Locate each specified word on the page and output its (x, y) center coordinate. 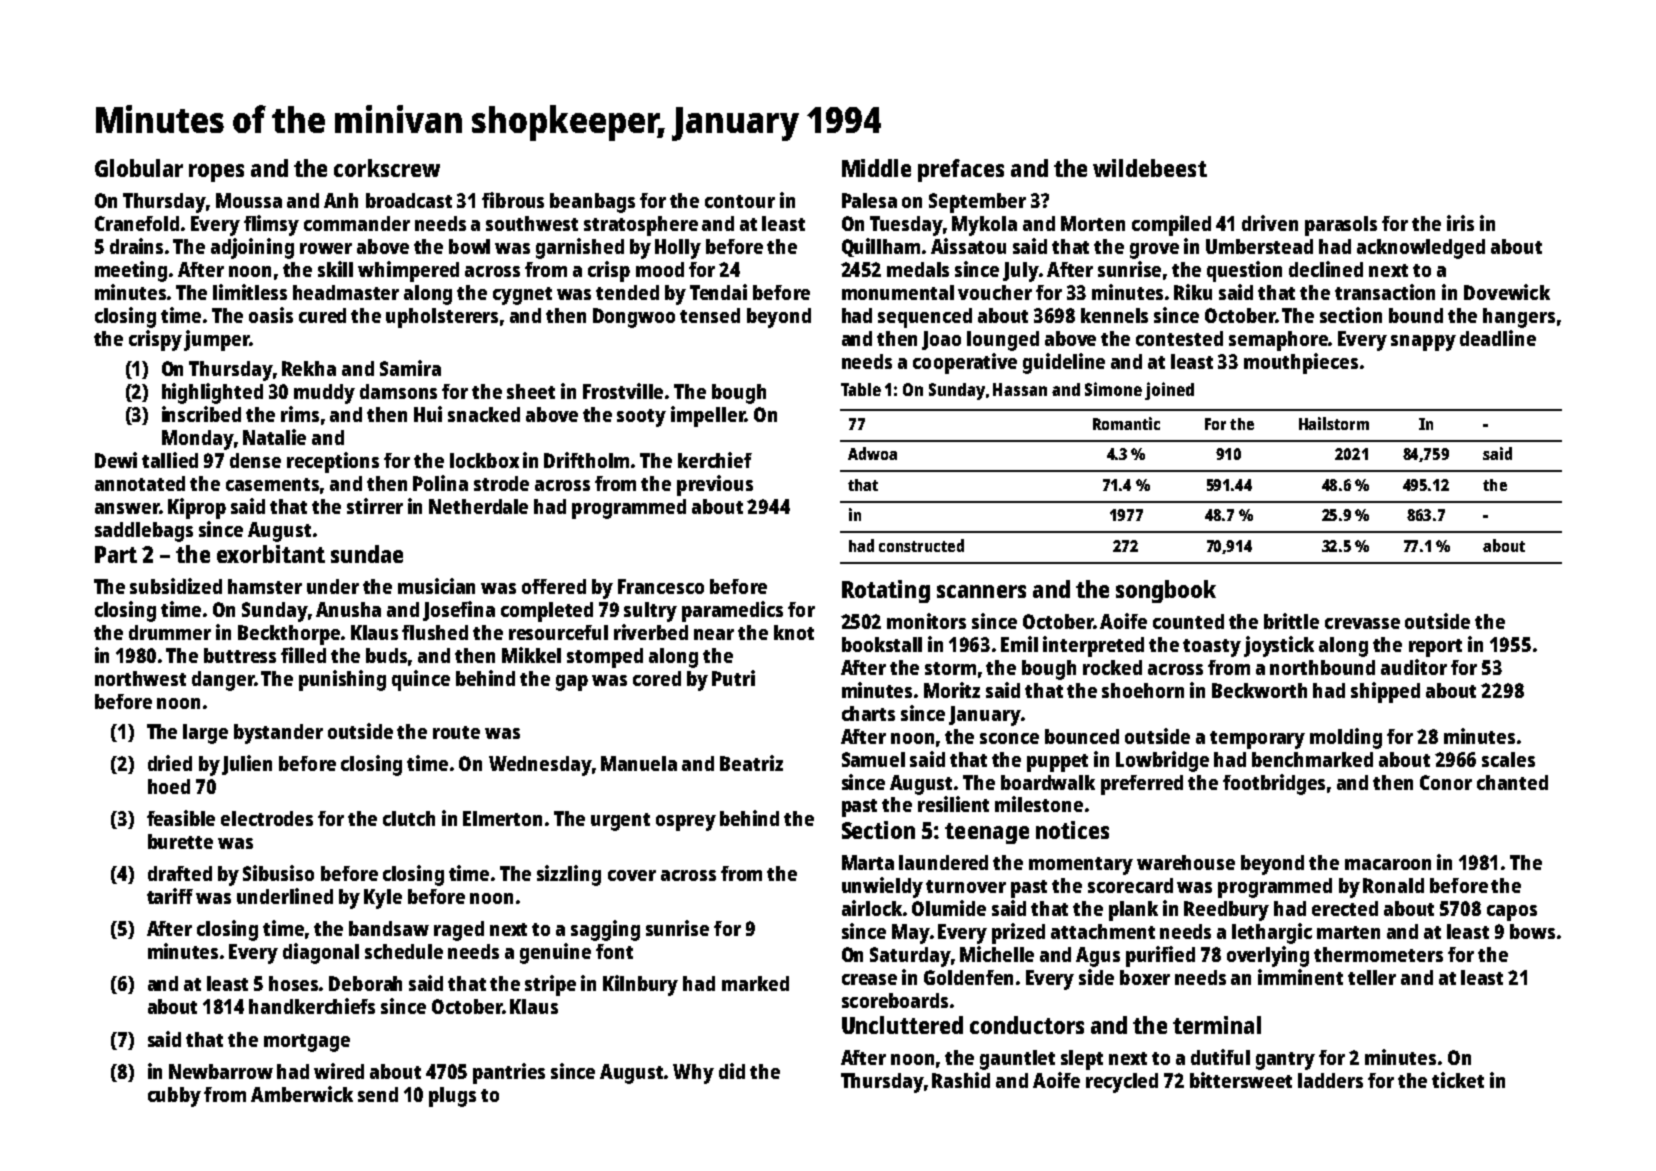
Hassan (1020, 389)
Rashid (961, 1080)
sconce (1009, 738)
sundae (367, 554)
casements (272, 484)
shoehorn (1143, 690)
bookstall (882, 644)
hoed (169, 786)
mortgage (307, 1043)
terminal (1217, 1025)
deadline (1498, 338)
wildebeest (1150, 168)
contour (740, 201)
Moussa (249, 200)
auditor (1414, 667)
